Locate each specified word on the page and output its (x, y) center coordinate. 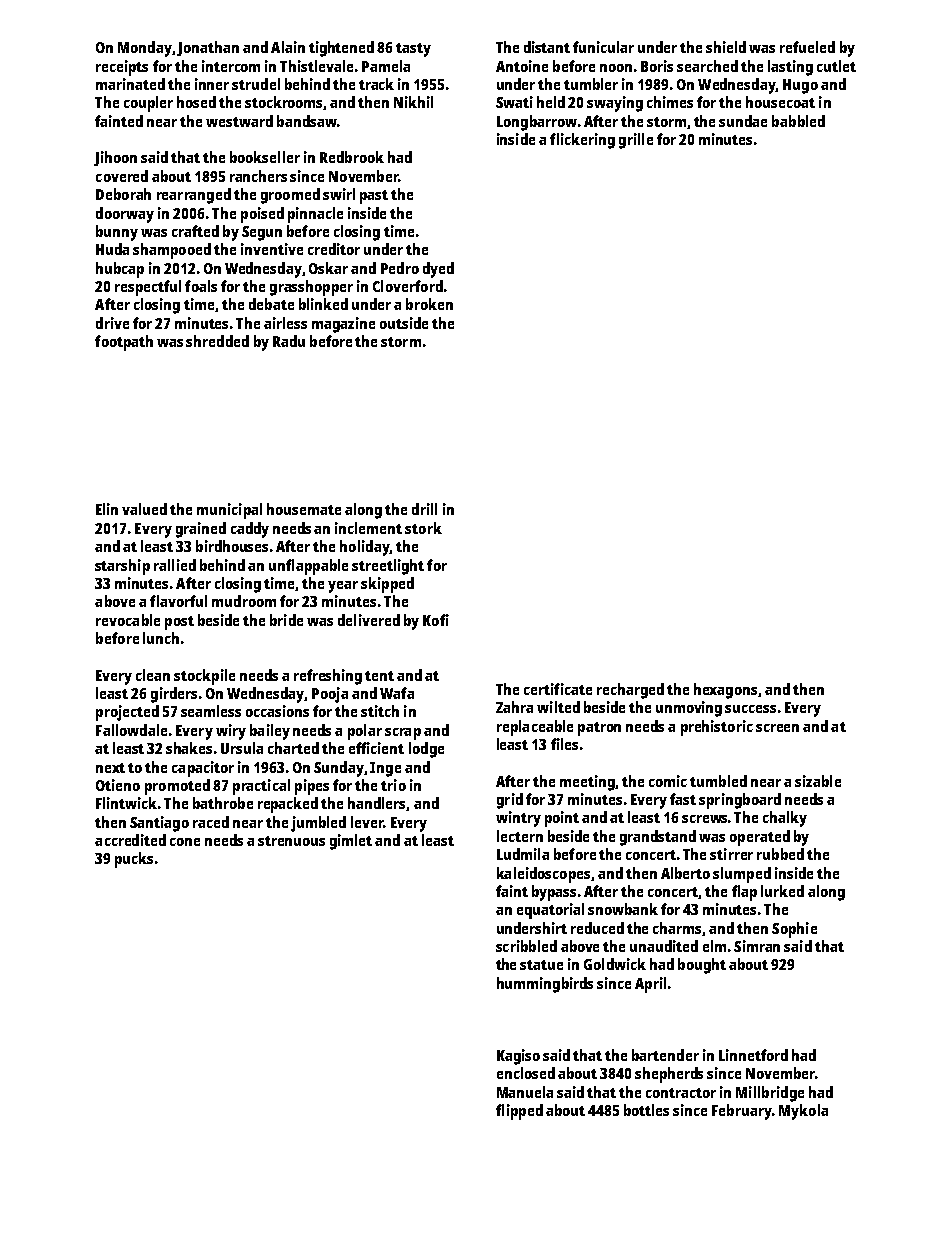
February (742, 1112)
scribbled (526, 946)
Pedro (400, 268)
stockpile (204, 677)
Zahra (514, 707)
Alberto (685, 873)
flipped (519, 1112)
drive (112, 323)
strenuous (291, 841)
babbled (798, 121)
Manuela (525, 1092)
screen (777, 728)
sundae (743, 121)
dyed (438, 270)
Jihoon (115, 158)
